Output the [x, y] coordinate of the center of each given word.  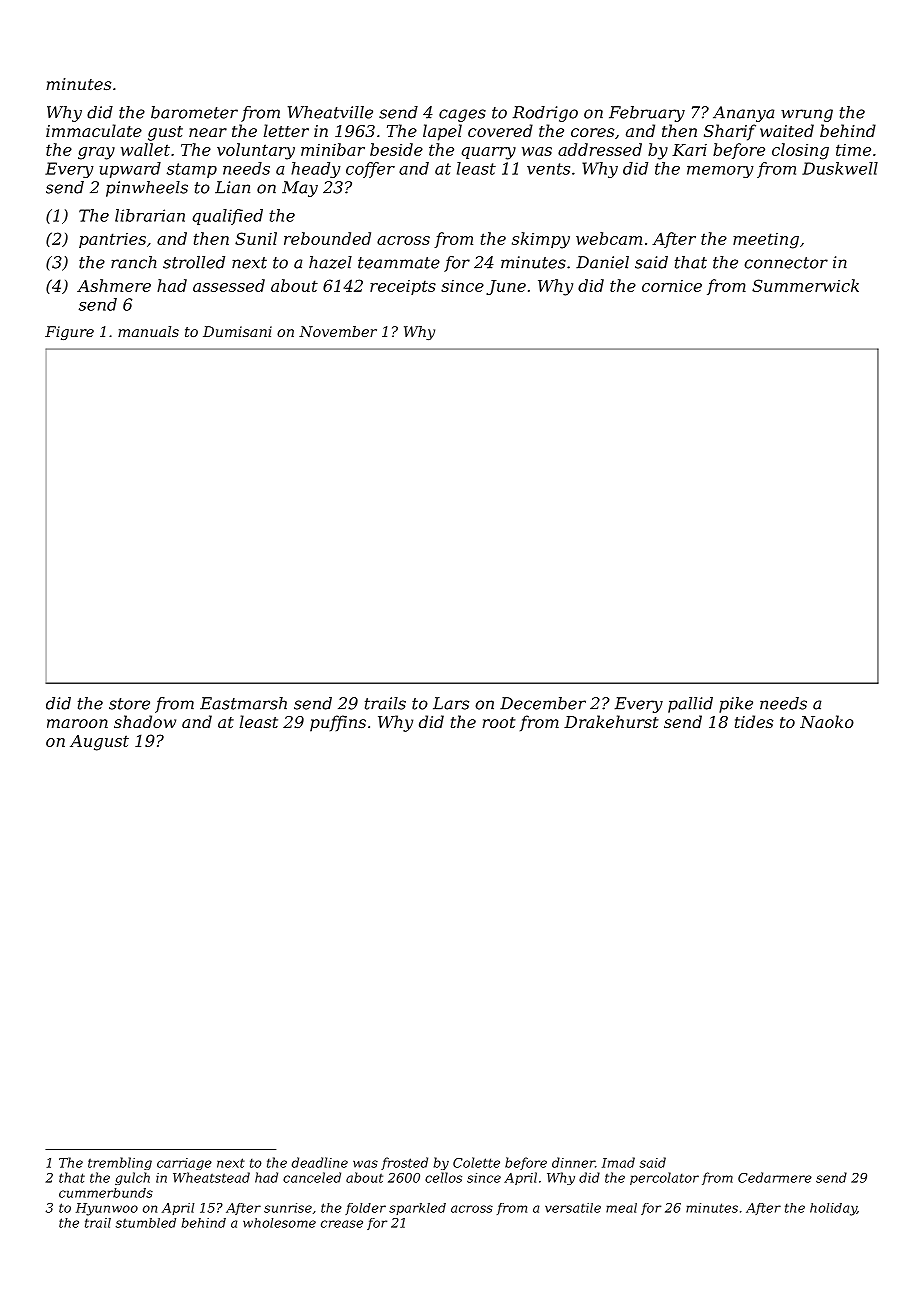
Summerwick [805, 285]
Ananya [743, 114]
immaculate [94, 130]
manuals [148, 331]
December [543, 703]
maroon [77, 723]
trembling [120, 1163]
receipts [403, 287]
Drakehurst [611, 721]
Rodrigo [545, 114]
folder [365, 1209]
